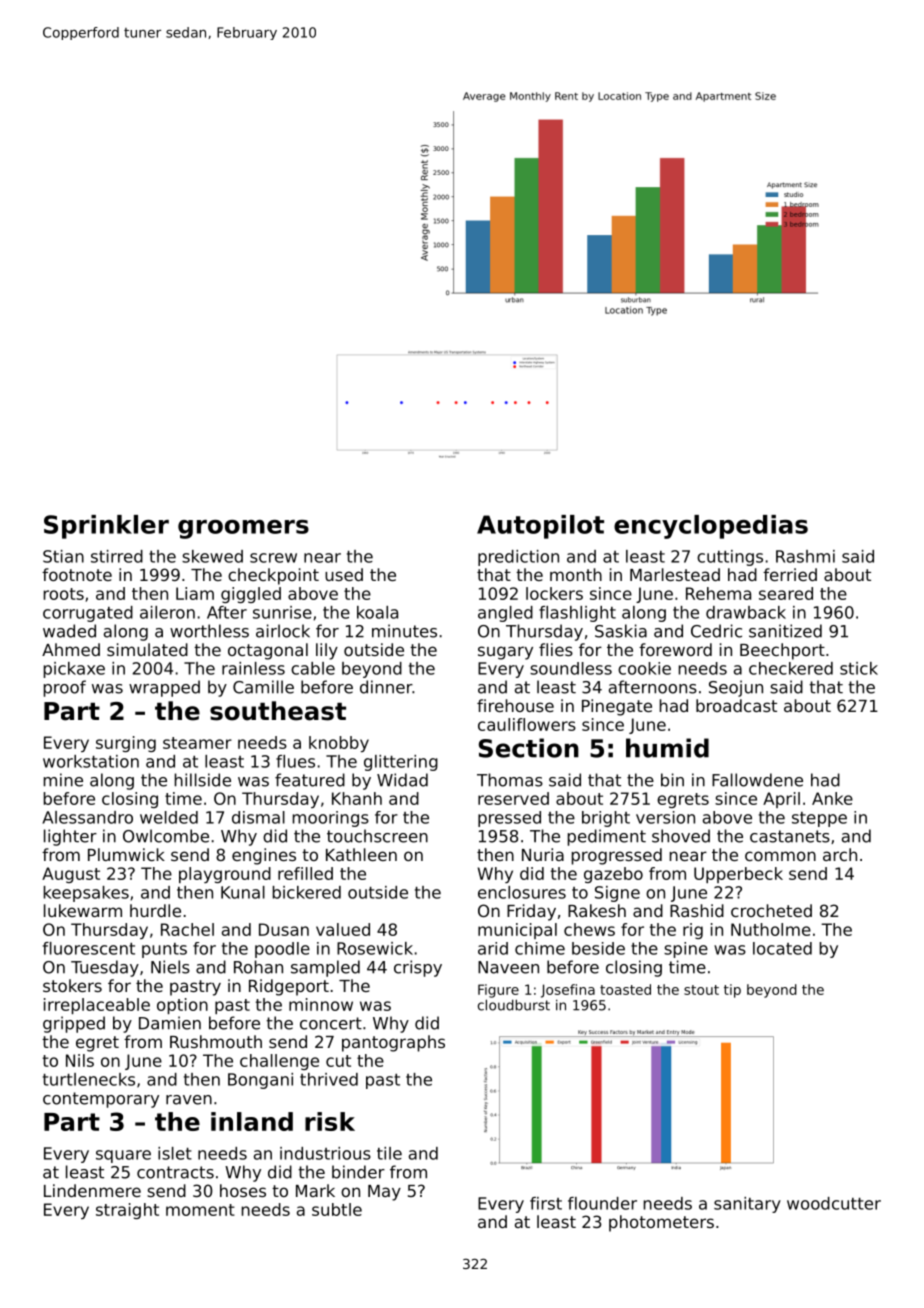  Describe the element at coordinates (72, 985) in the document. I see `stokers` at that location.
